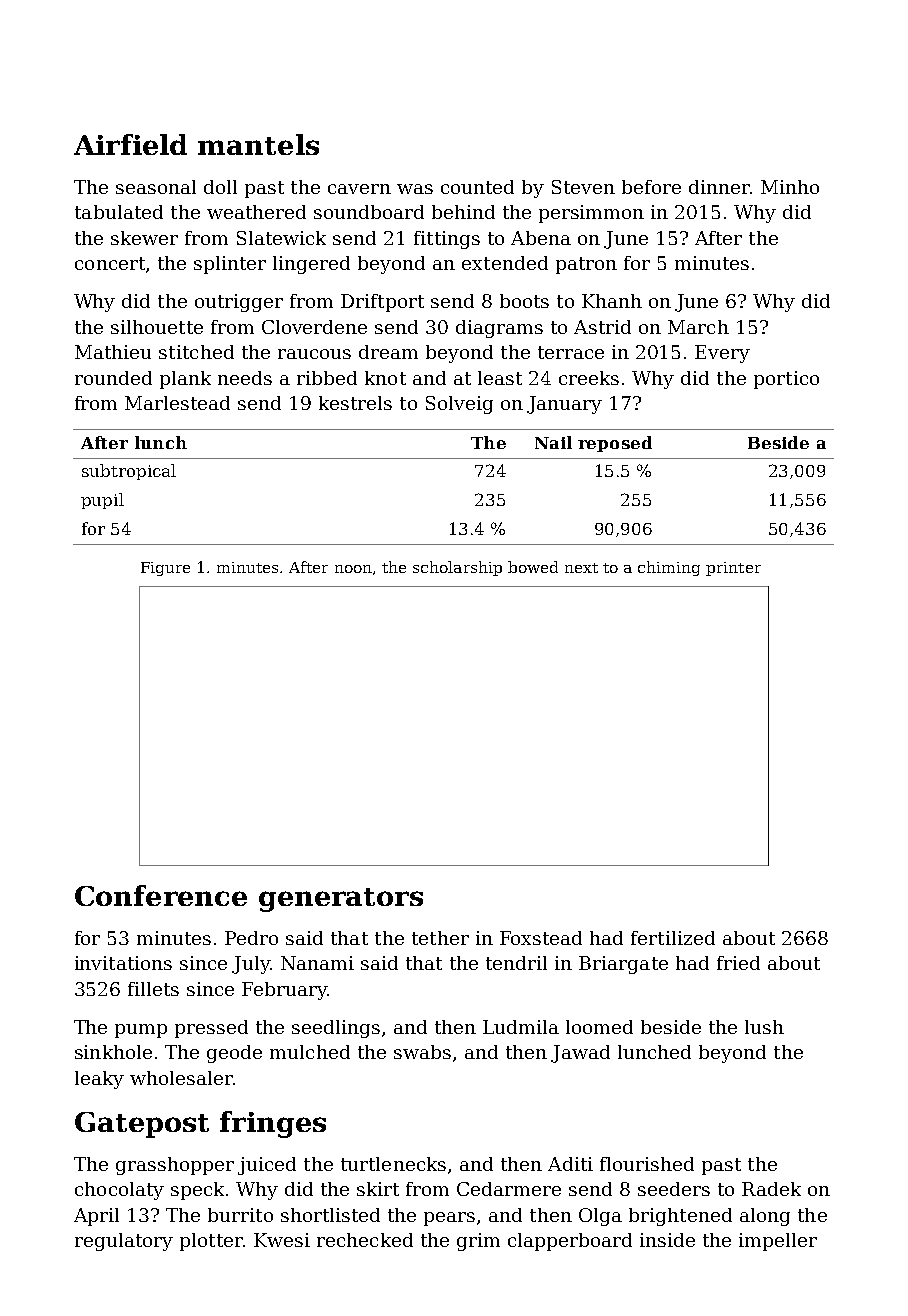 This screenshot has width=908, height=1316. What do you see at coordinates (541, 938) in the screenshot?
I see `Foxstead` at bounding box center [541, 938].
